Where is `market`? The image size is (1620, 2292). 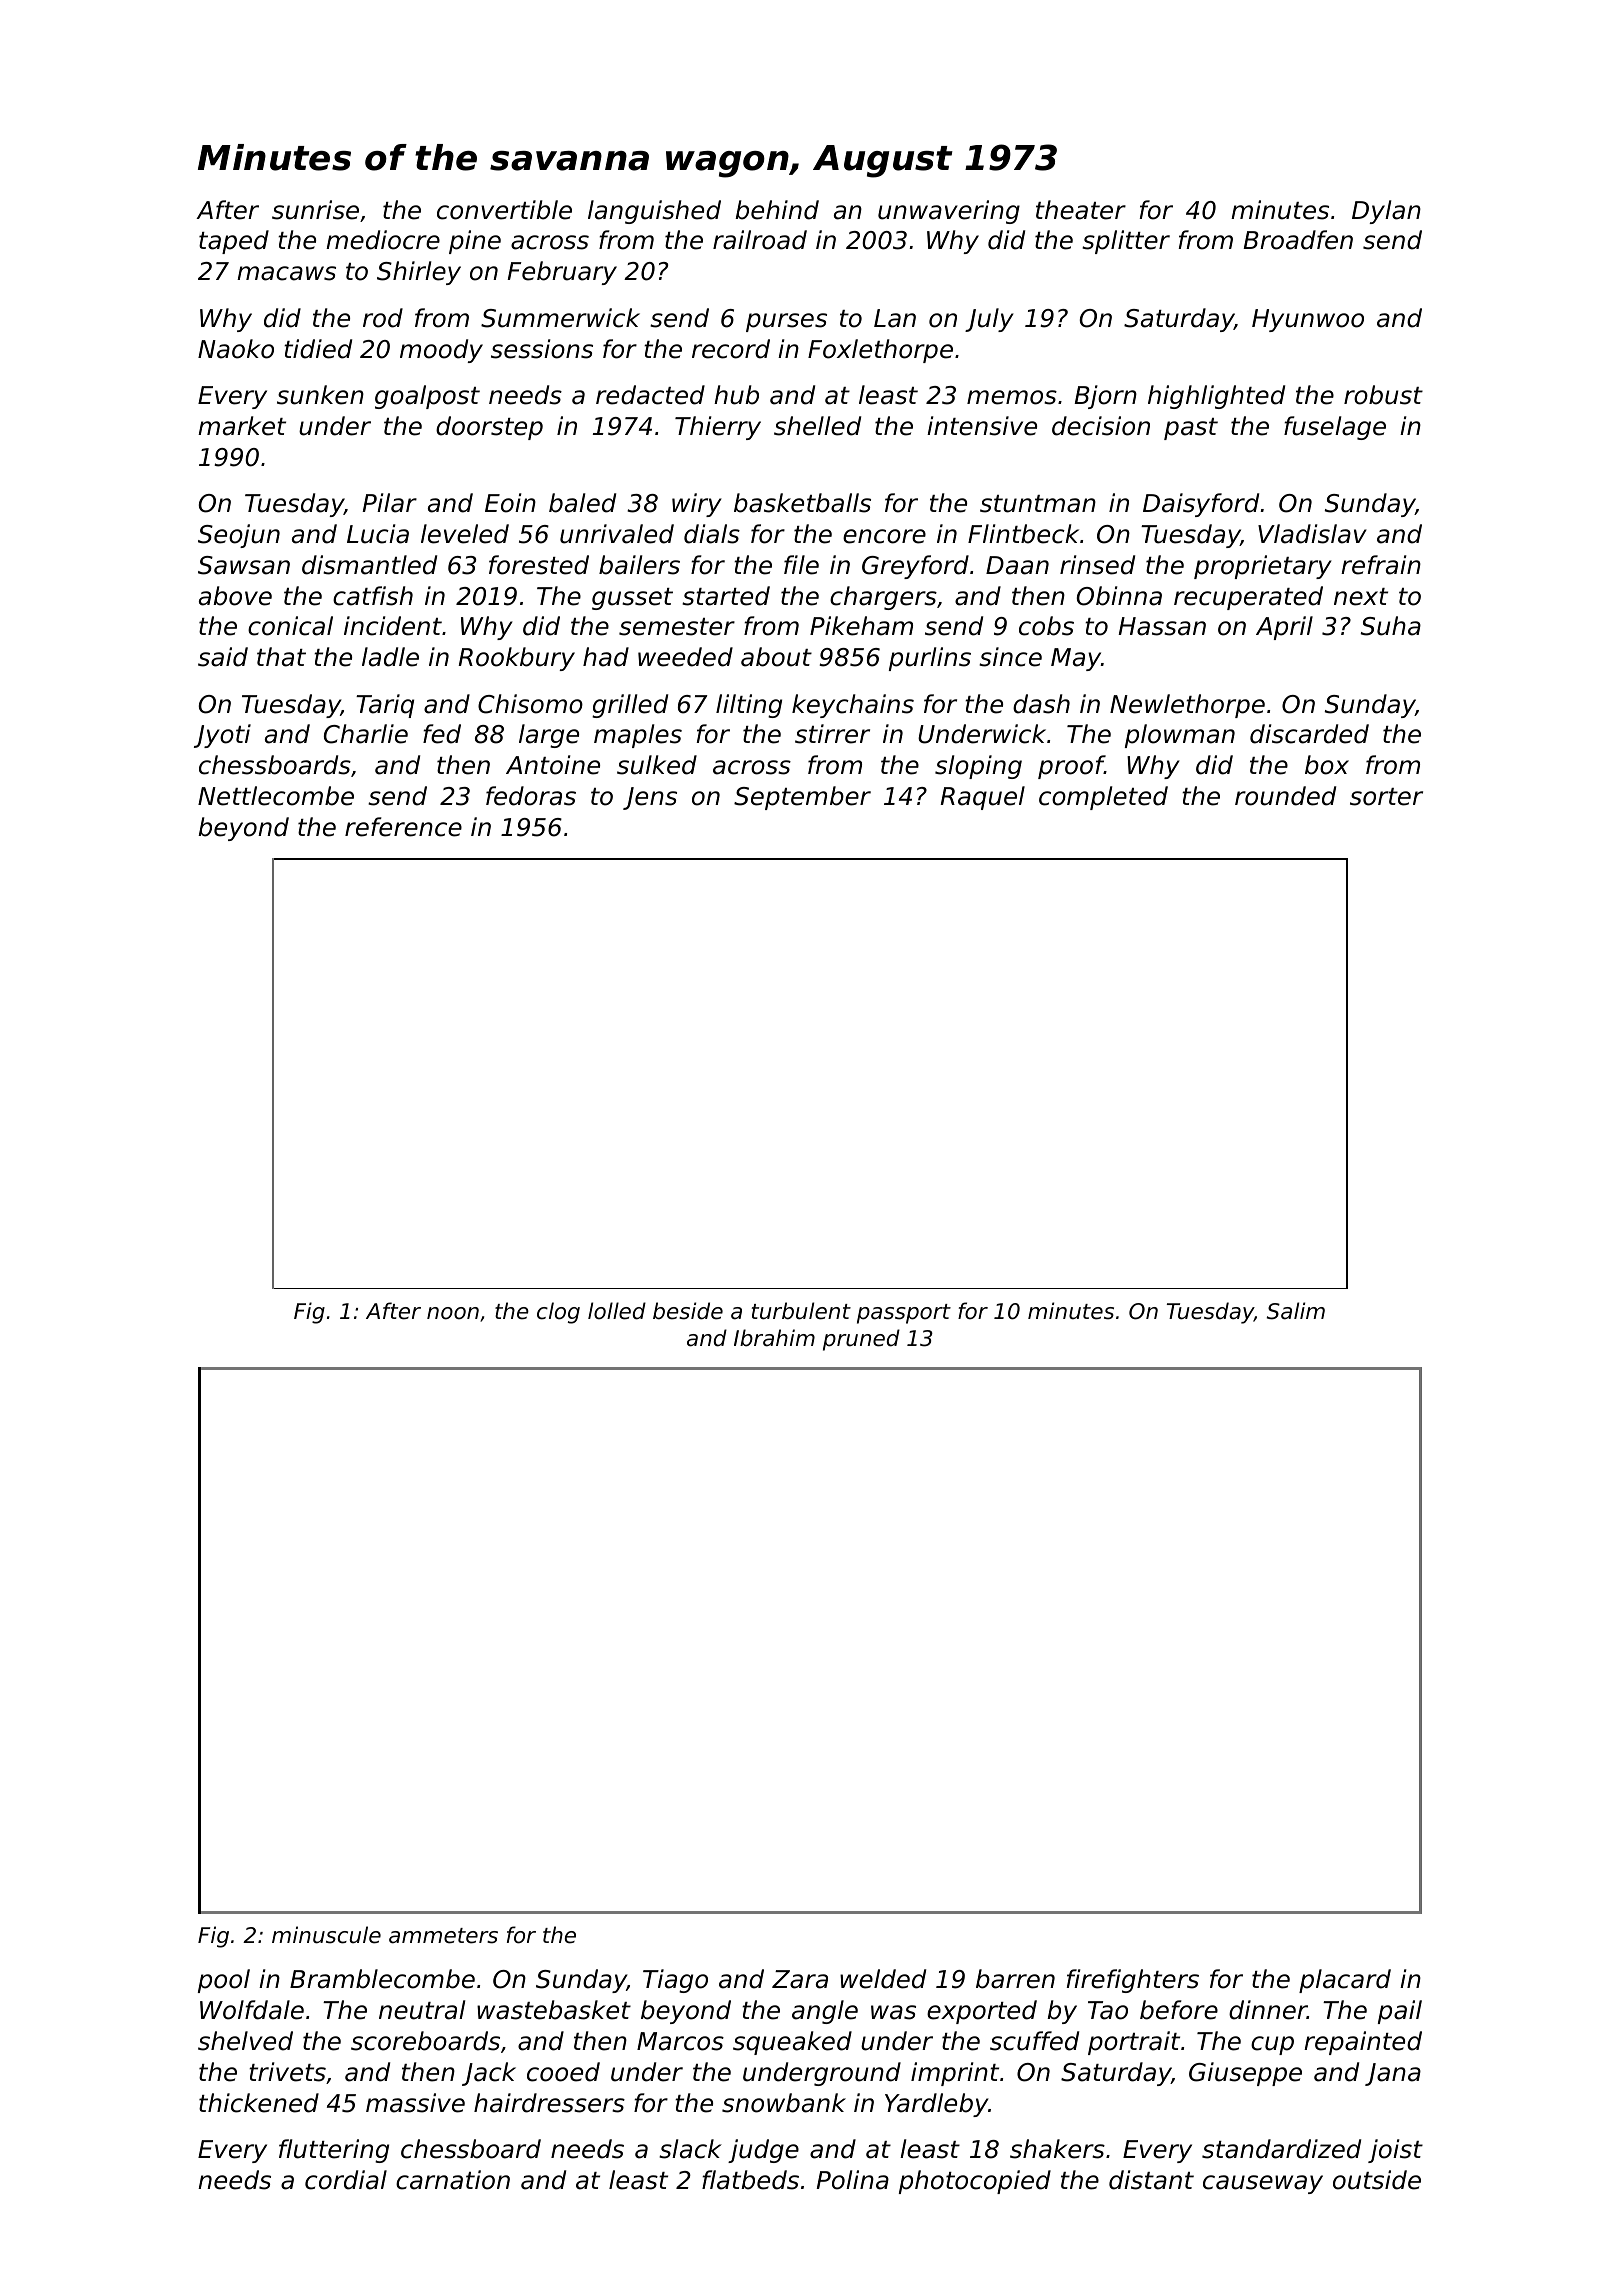 market is located at coordinates (242, 426).
